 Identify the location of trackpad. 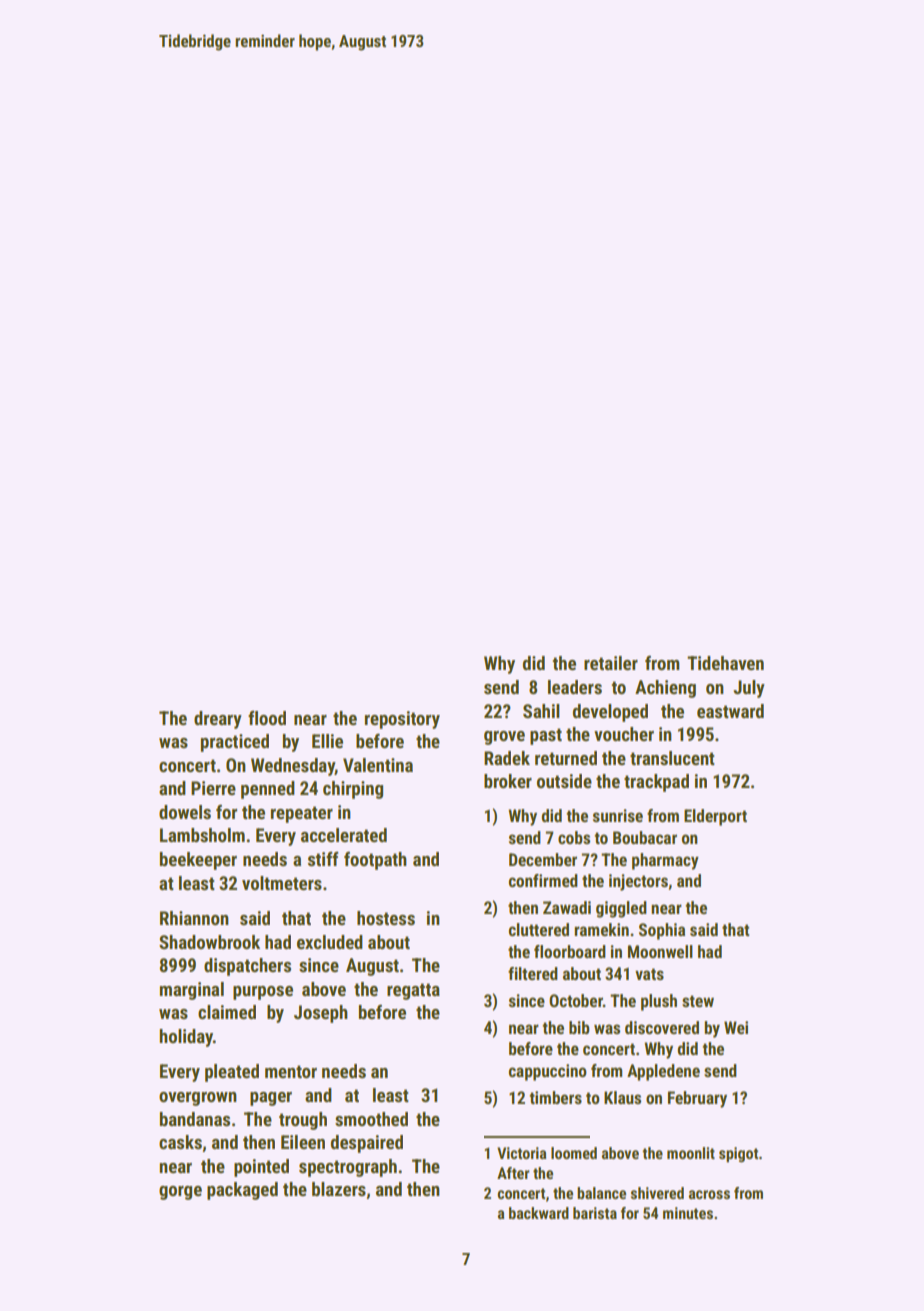
(656, 783).
